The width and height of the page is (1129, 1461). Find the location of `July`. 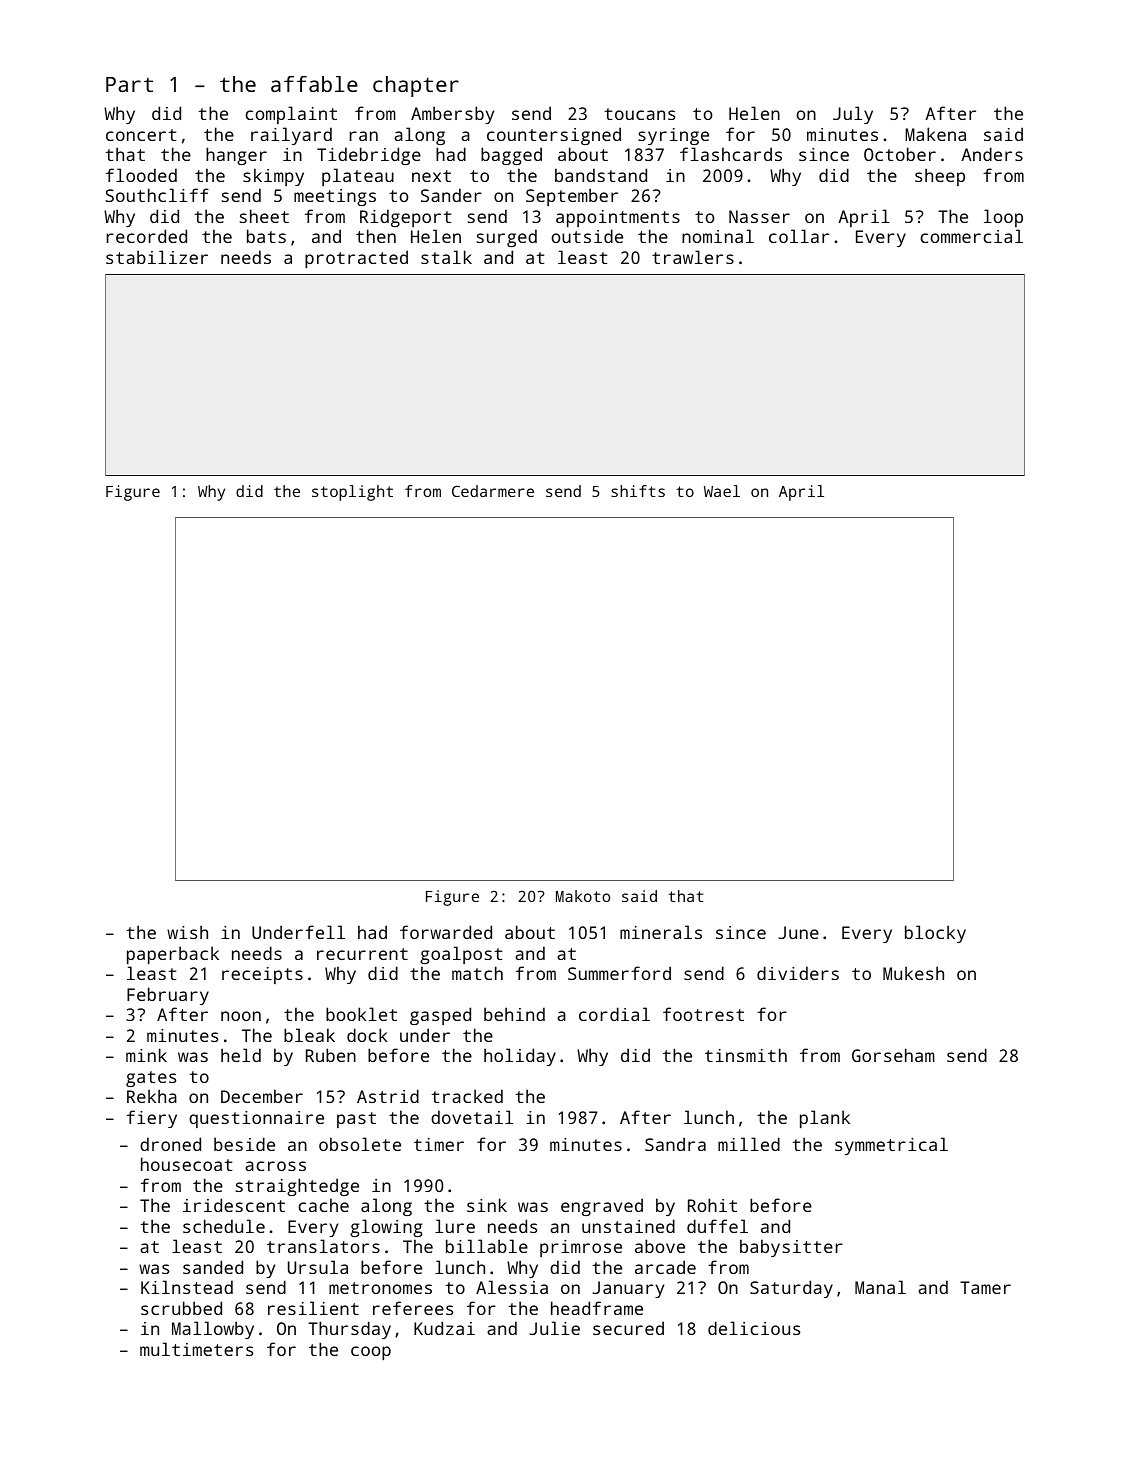

July is located at coordinates (853, 115).
